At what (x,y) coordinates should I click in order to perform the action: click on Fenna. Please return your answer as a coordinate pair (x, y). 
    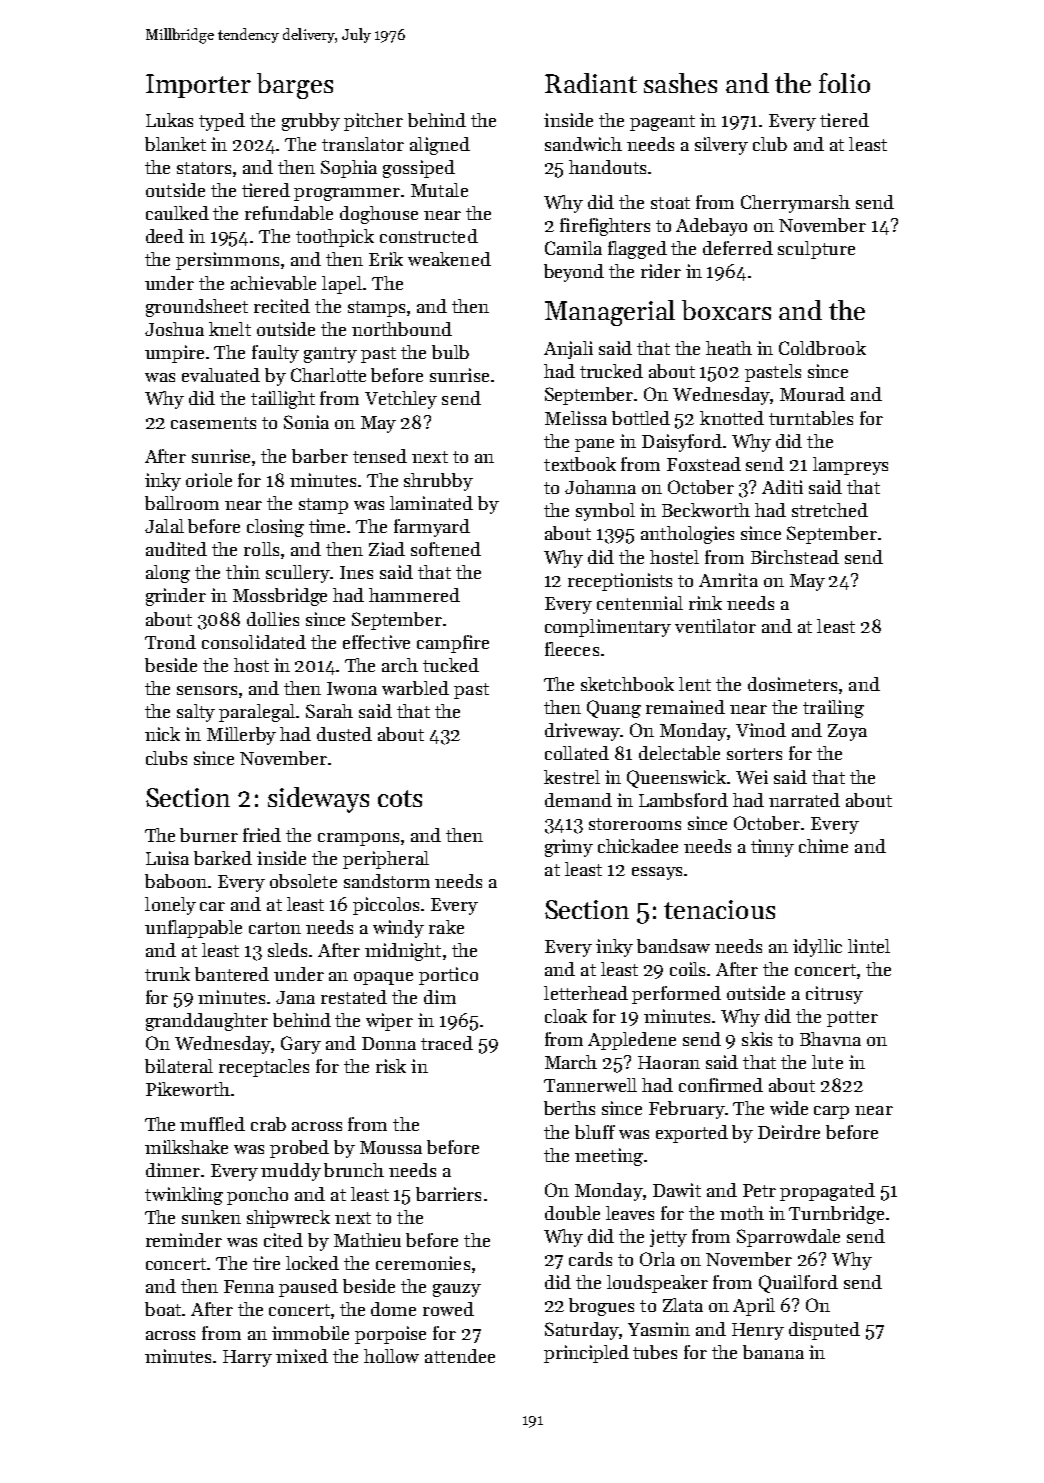
    Looking at the image, I should click on (249, 1286).
